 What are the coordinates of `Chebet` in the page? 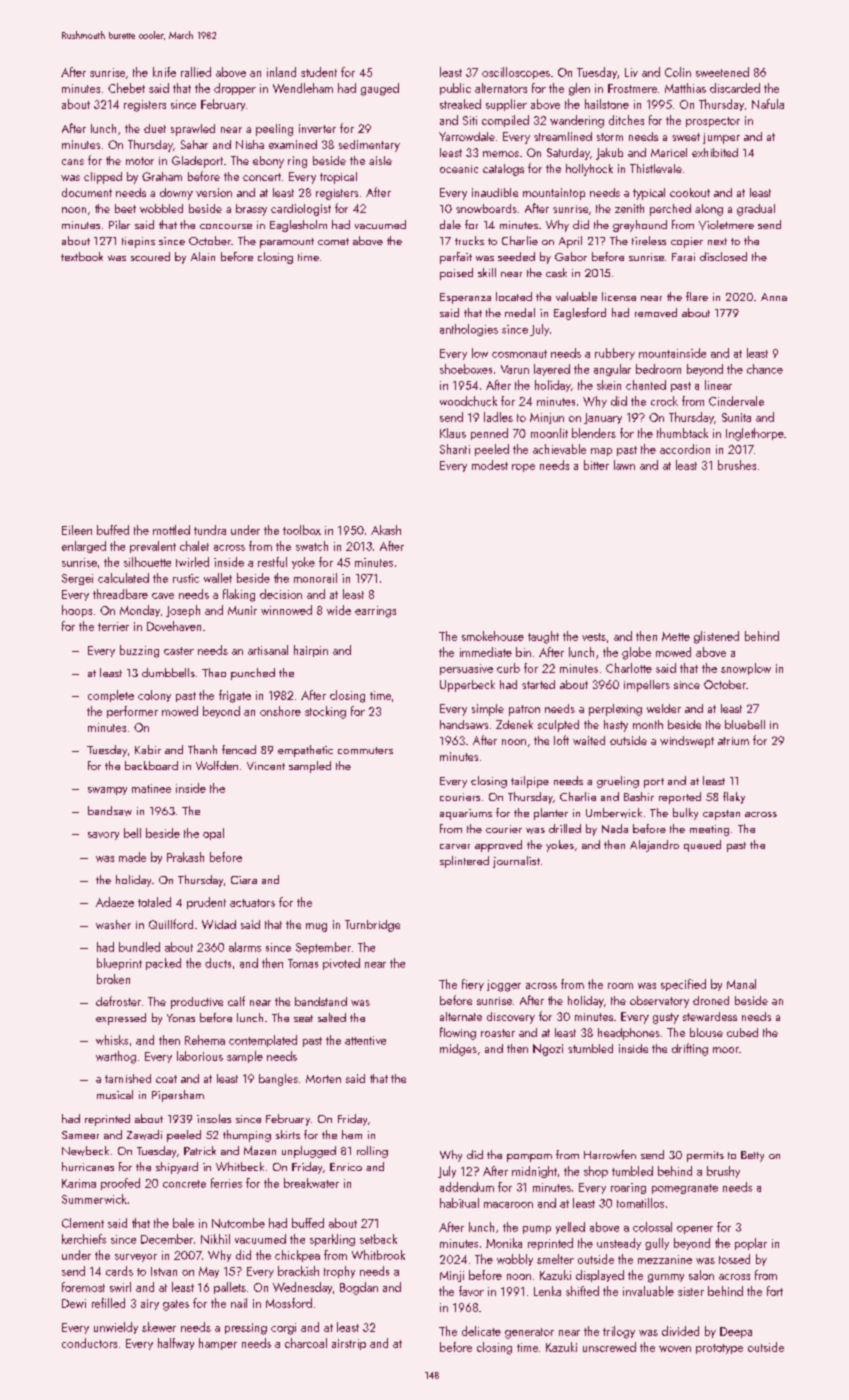 It's located at (126, 88).
